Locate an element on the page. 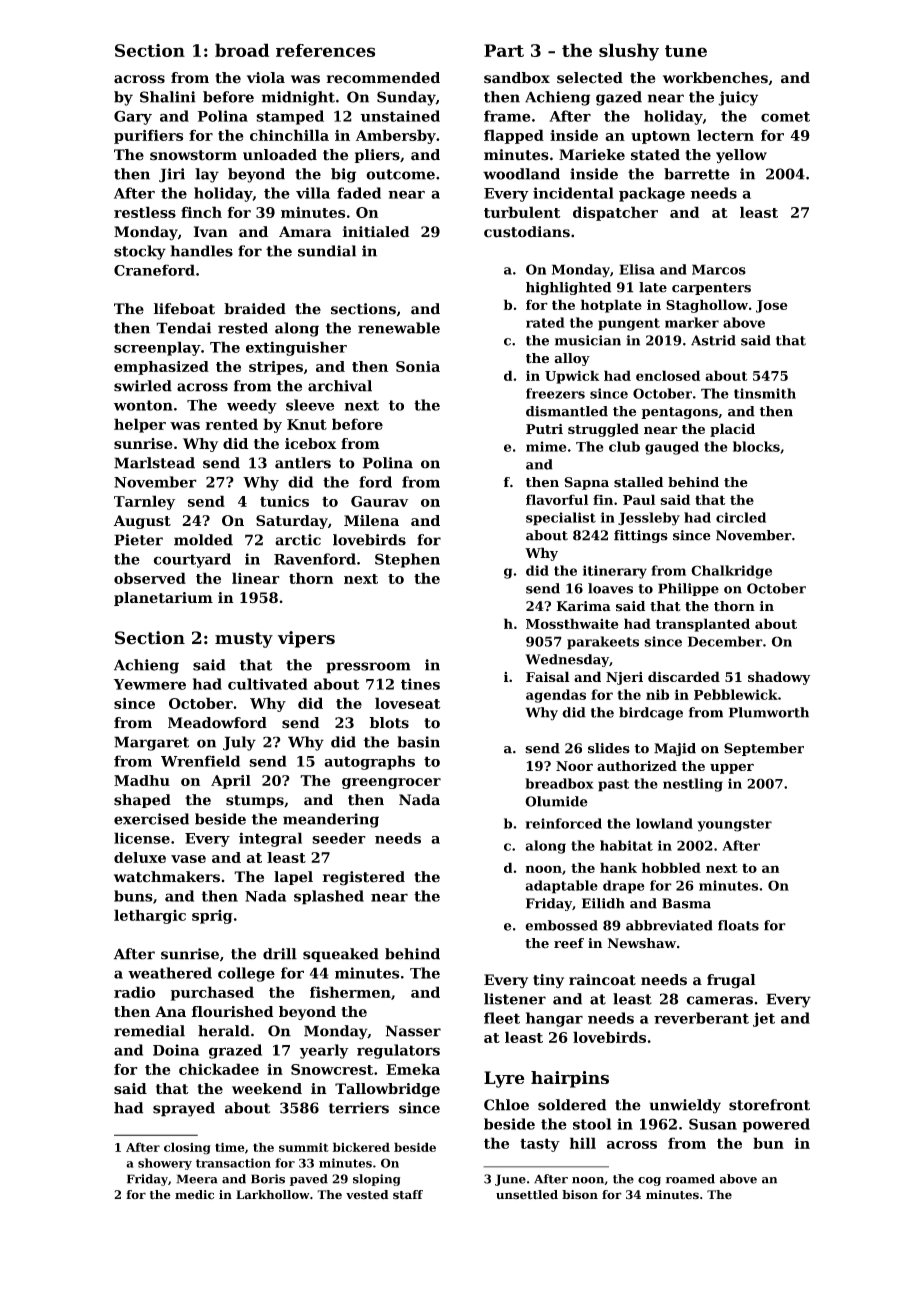 This document has width=924, height=1308. slushy is located at coordinates (629, 52).
